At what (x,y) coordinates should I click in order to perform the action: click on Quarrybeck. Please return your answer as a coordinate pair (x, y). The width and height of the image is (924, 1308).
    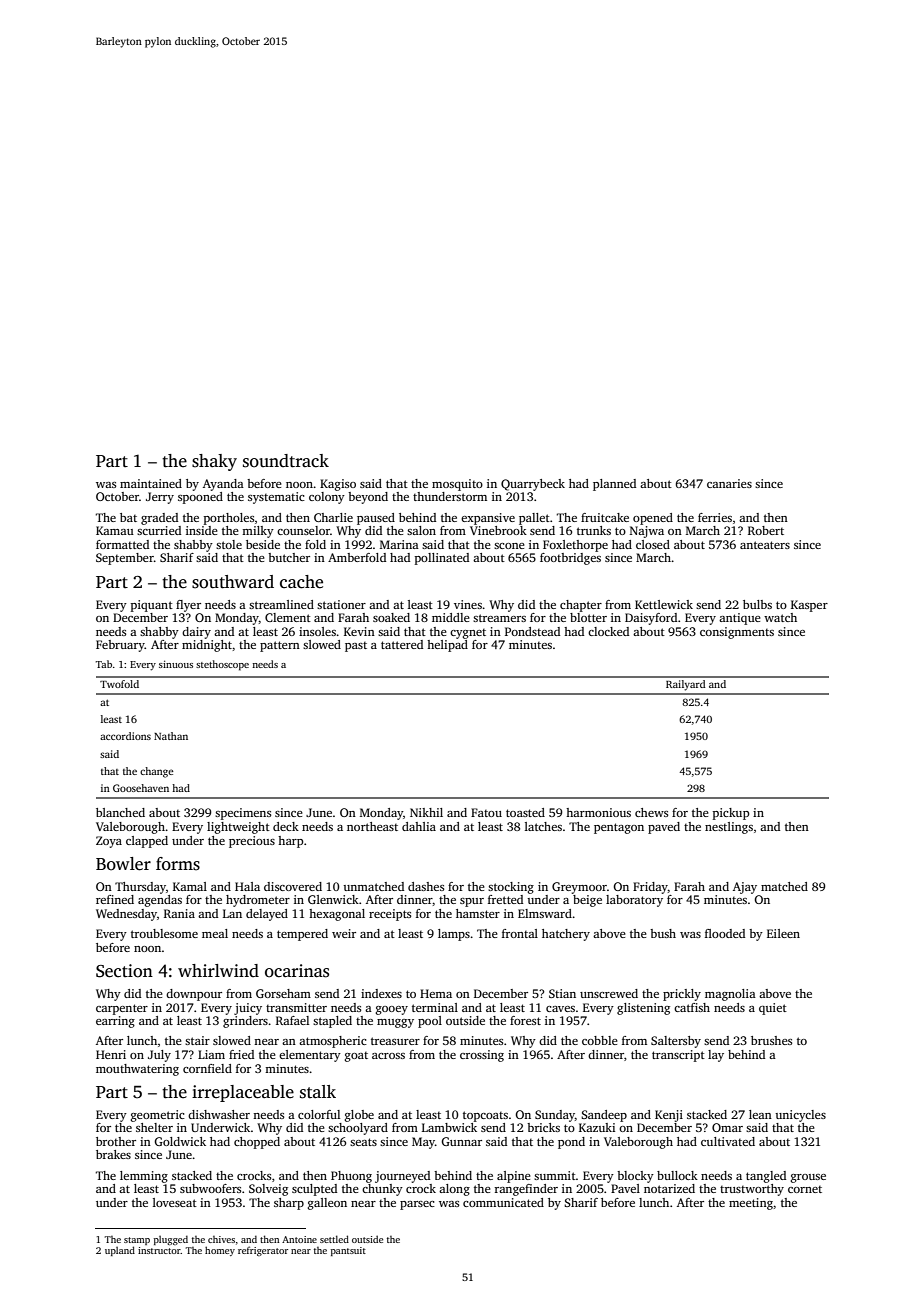
    Looking at the image, I should click on (533, 485).
